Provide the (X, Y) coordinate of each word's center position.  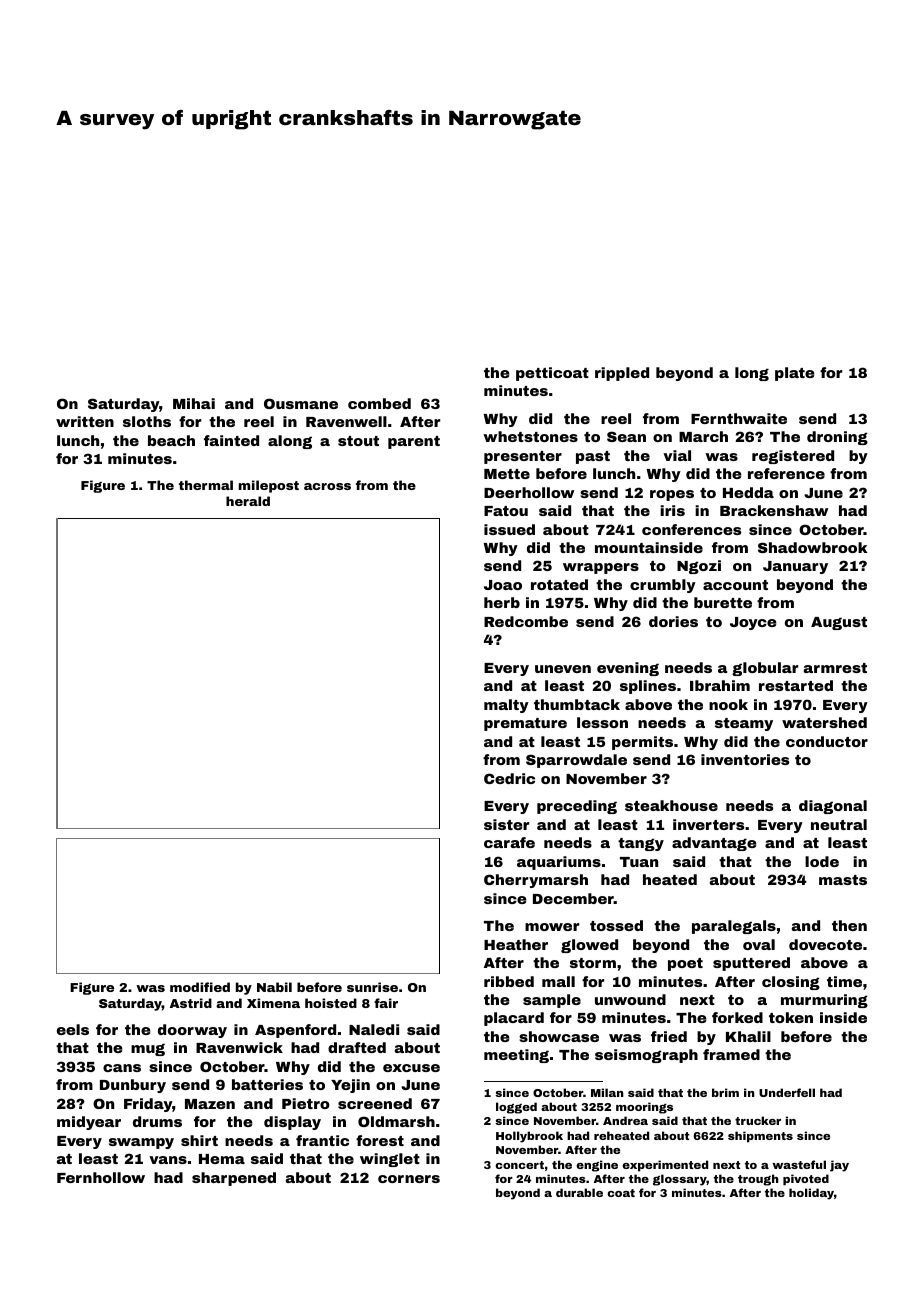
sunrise (372, 987)
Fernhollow (101, 1177)
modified (200, 987)
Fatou (506, 511)
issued (509, 529)
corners (409, 1179)
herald (248, 501)
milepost (269, 486)
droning (837, 438)
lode (822, 861)
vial (677, 455)
